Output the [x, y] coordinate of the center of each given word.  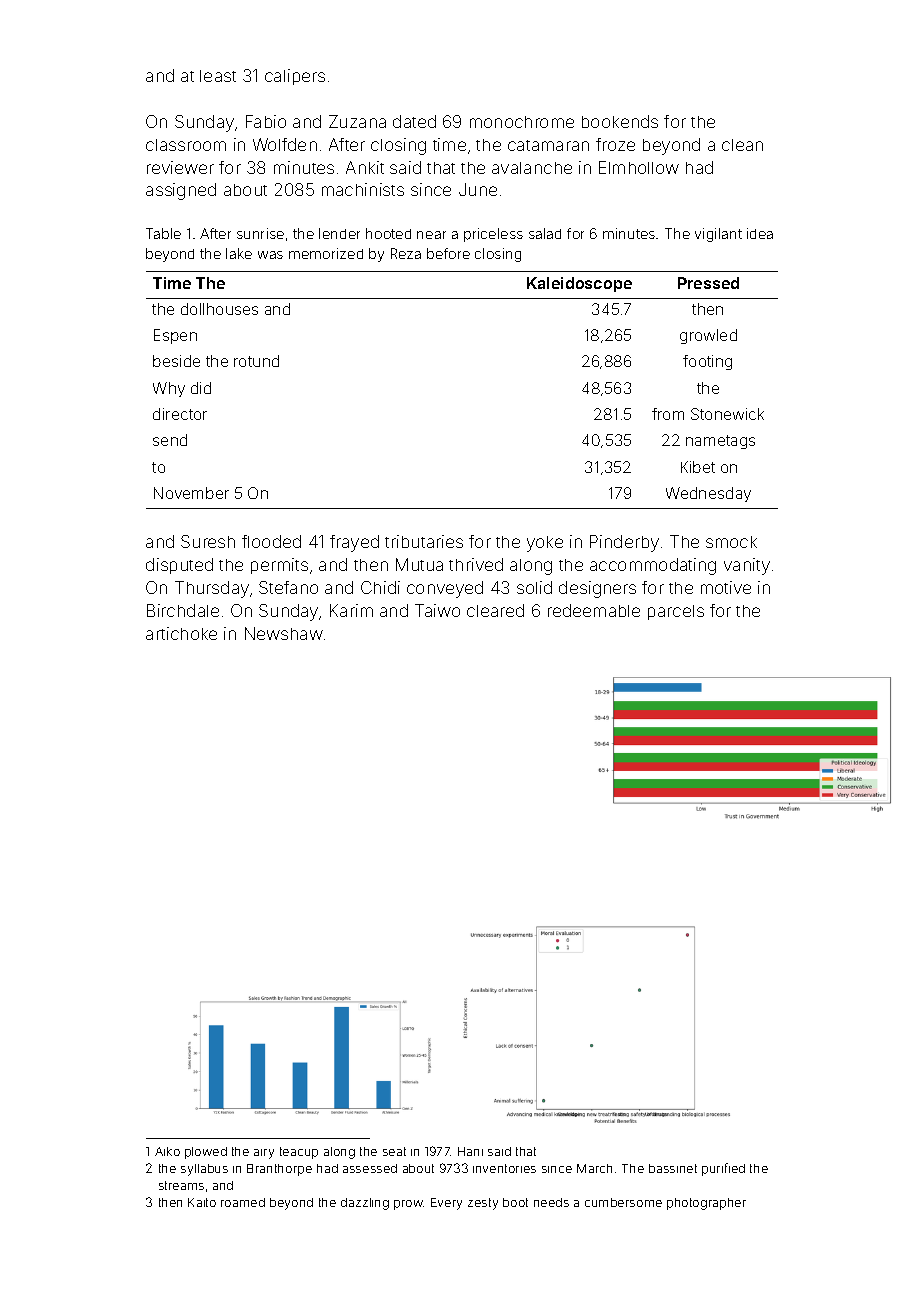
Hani [470, 1151]
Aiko [167, 1151]
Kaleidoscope [579, 284]
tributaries [424, 541]
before [448, 253]
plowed [206, 1153]
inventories [504, 1168]
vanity [747, 566]
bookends [620, 121]
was [270, 255]
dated [414, 121]
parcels [676, 612]
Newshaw [284, 633]
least [218, 76]
